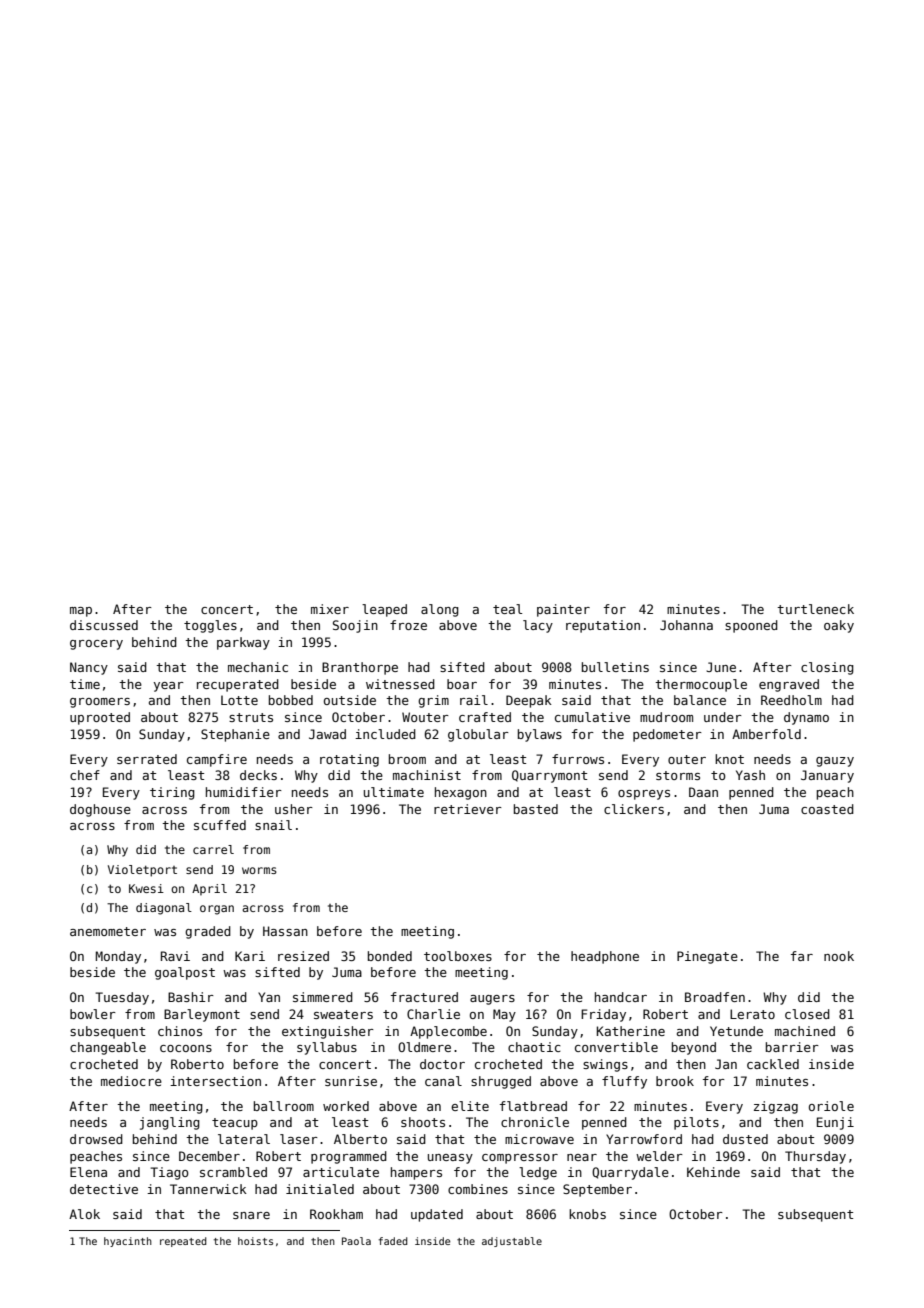 This document has height=1308, width=924. I want to click on engraved, so click(789, 685).
